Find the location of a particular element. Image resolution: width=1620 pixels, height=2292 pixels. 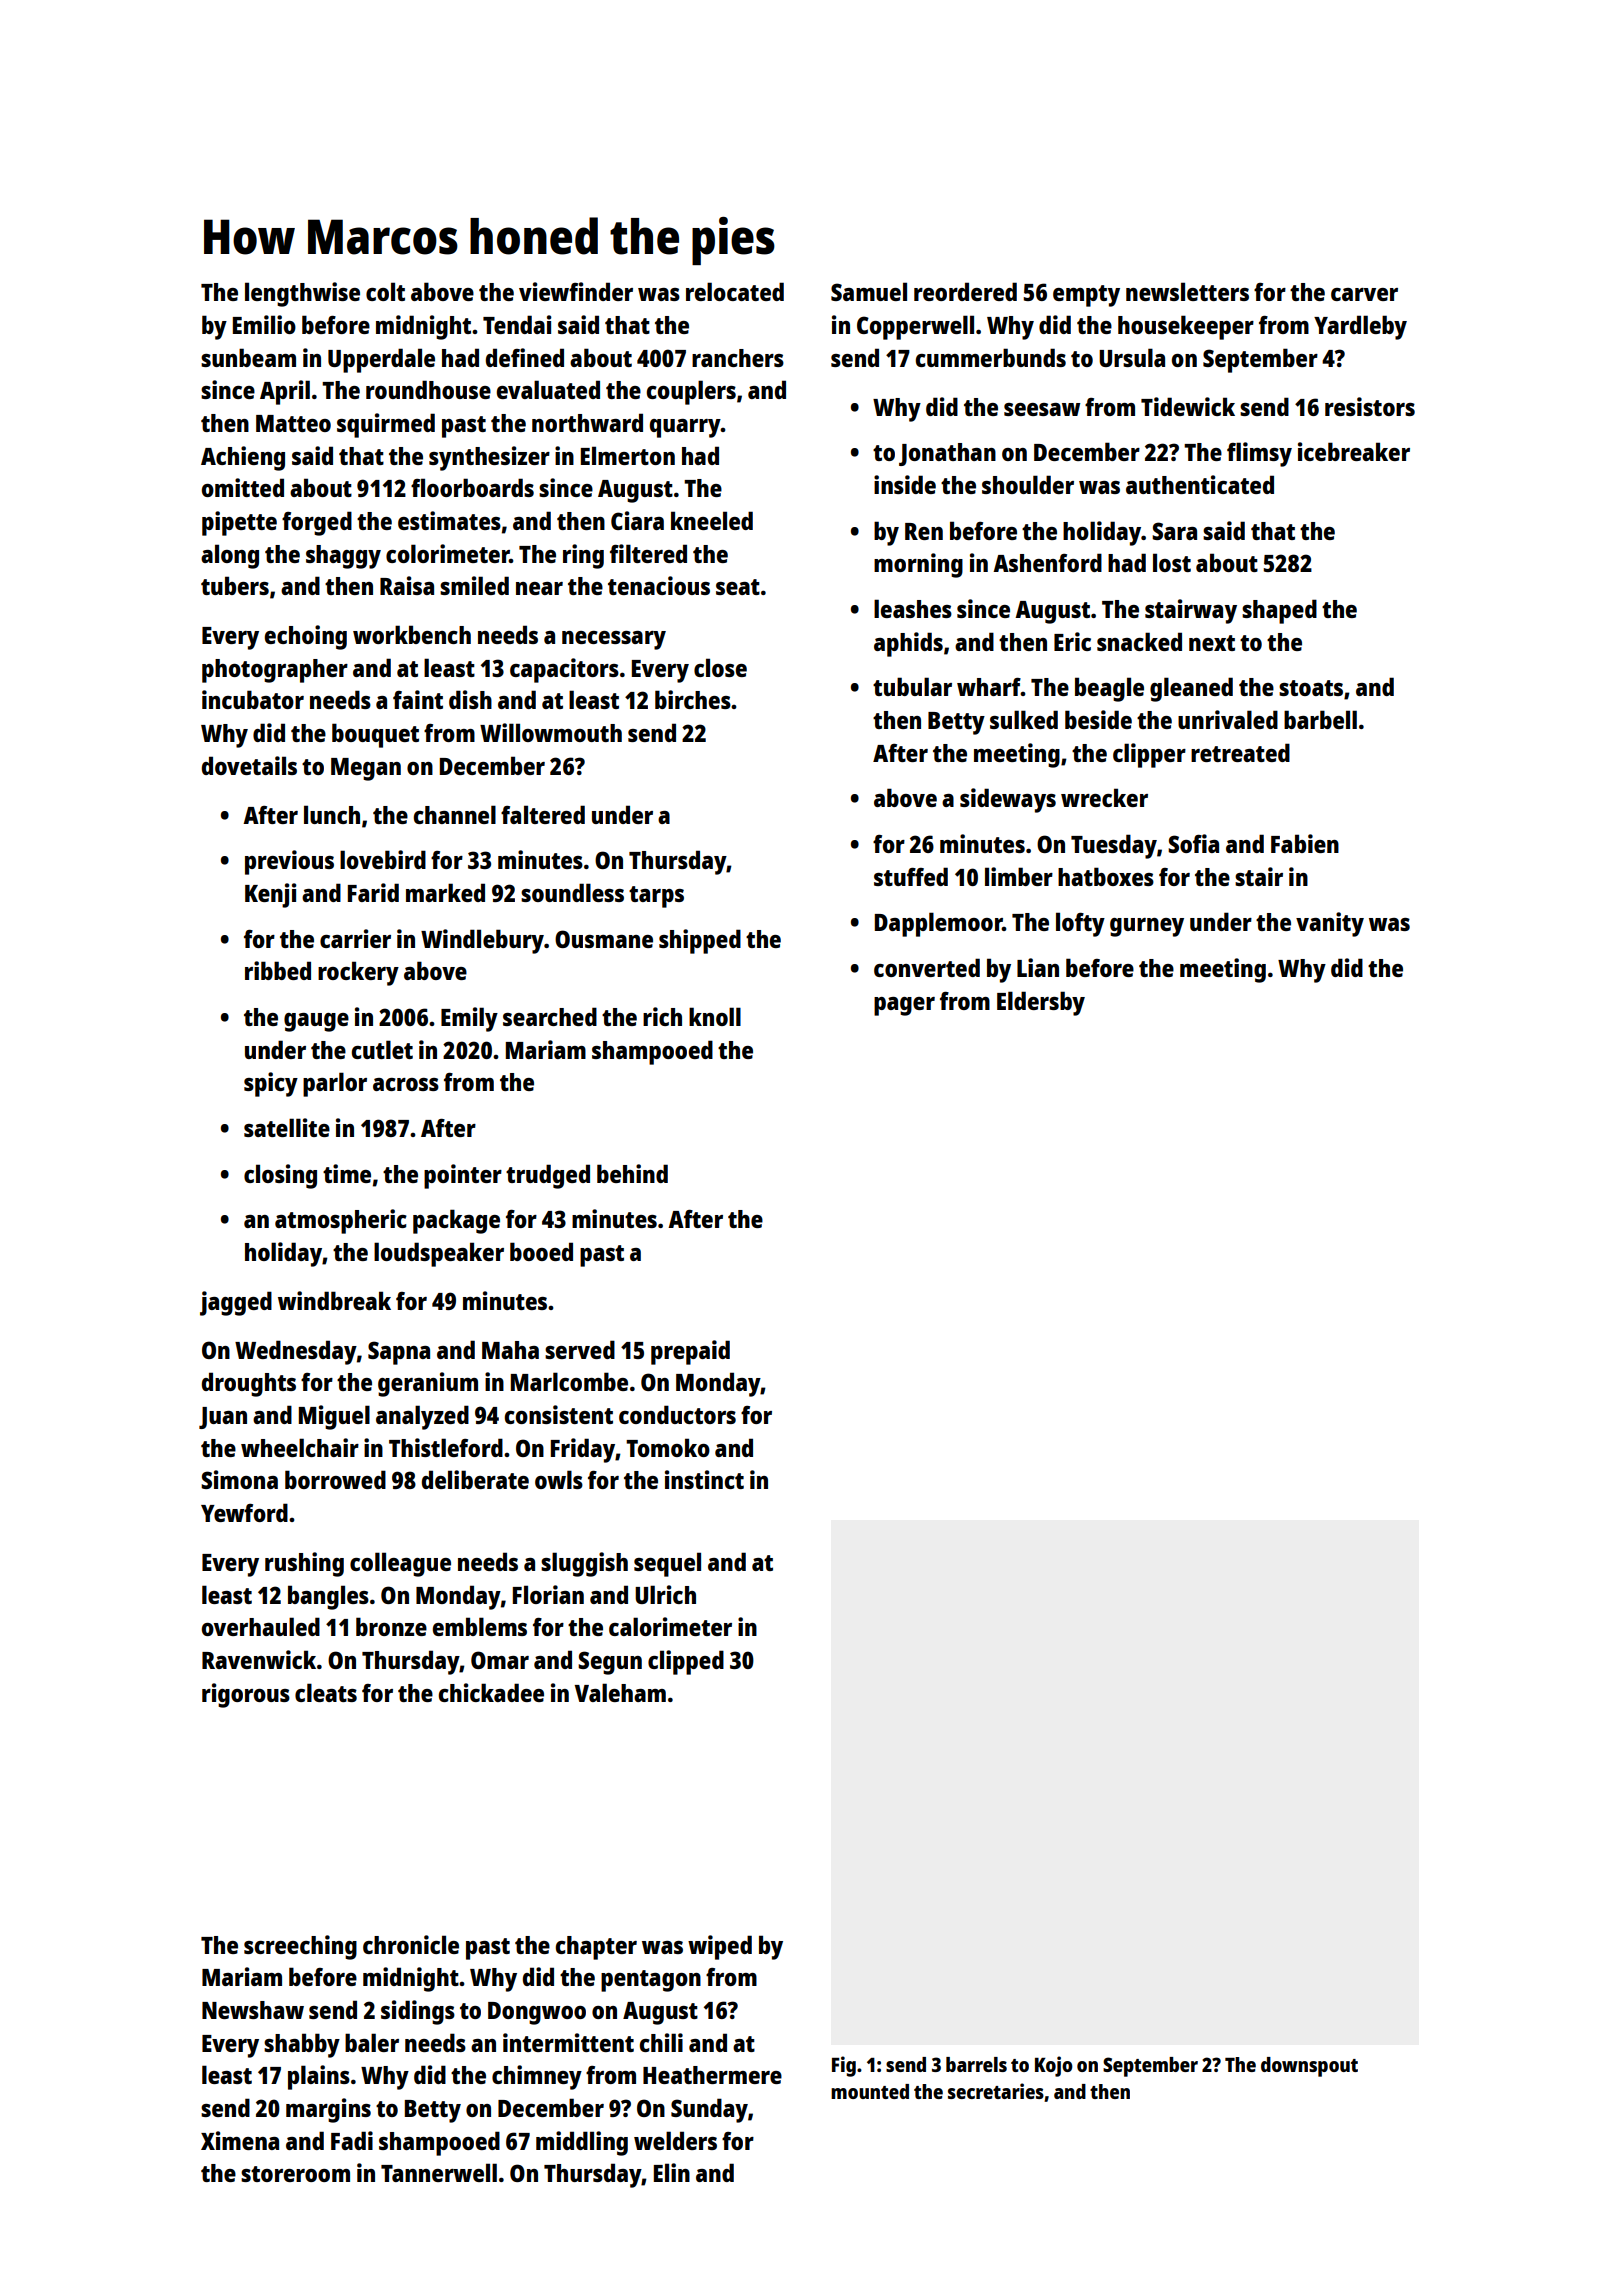

chronicle is located at coordinates (411, 1944).
